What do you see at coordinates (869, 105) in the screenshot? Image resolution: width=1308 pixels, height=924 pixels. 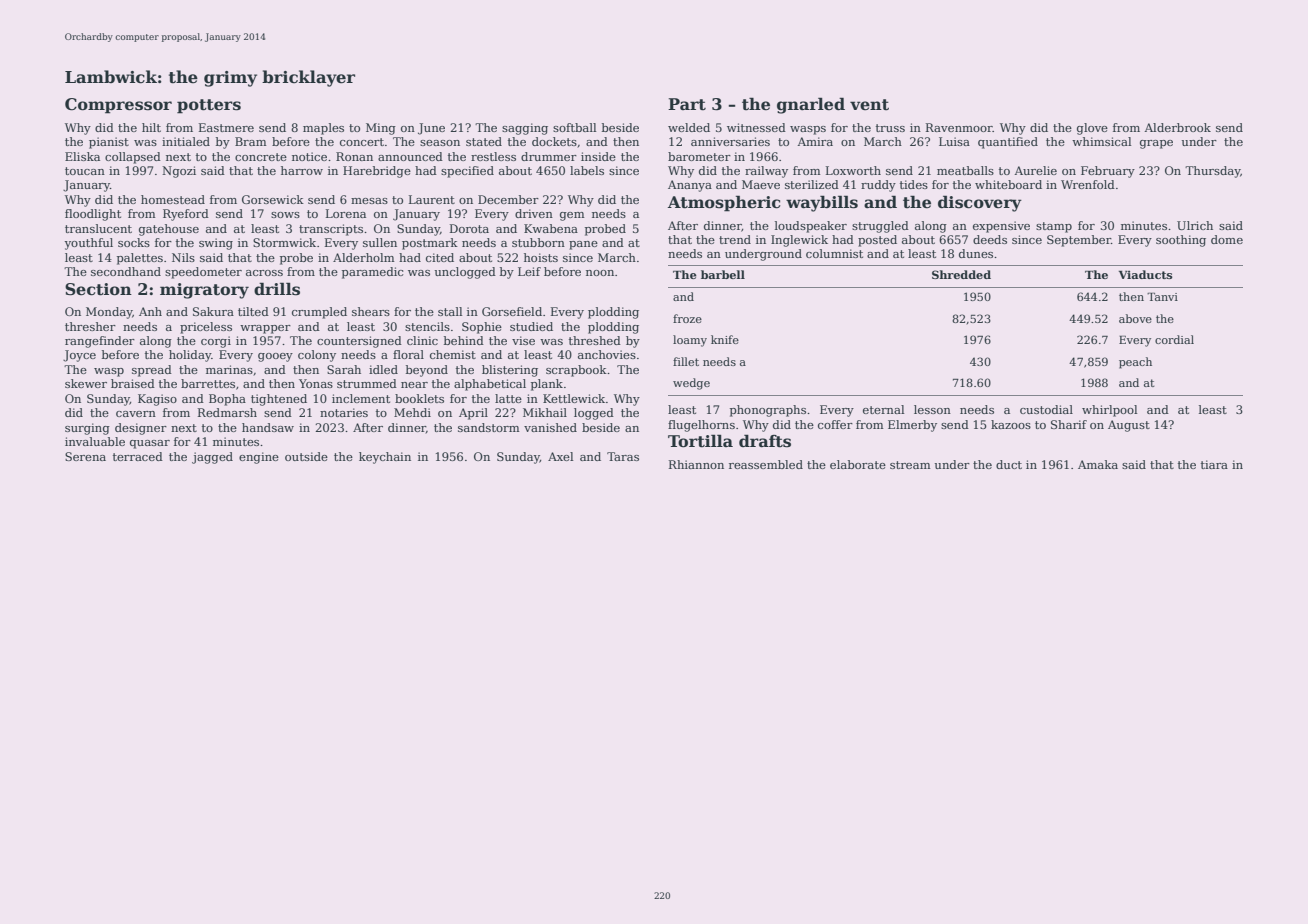 I see `vent` at bounding box center [869, 105].
